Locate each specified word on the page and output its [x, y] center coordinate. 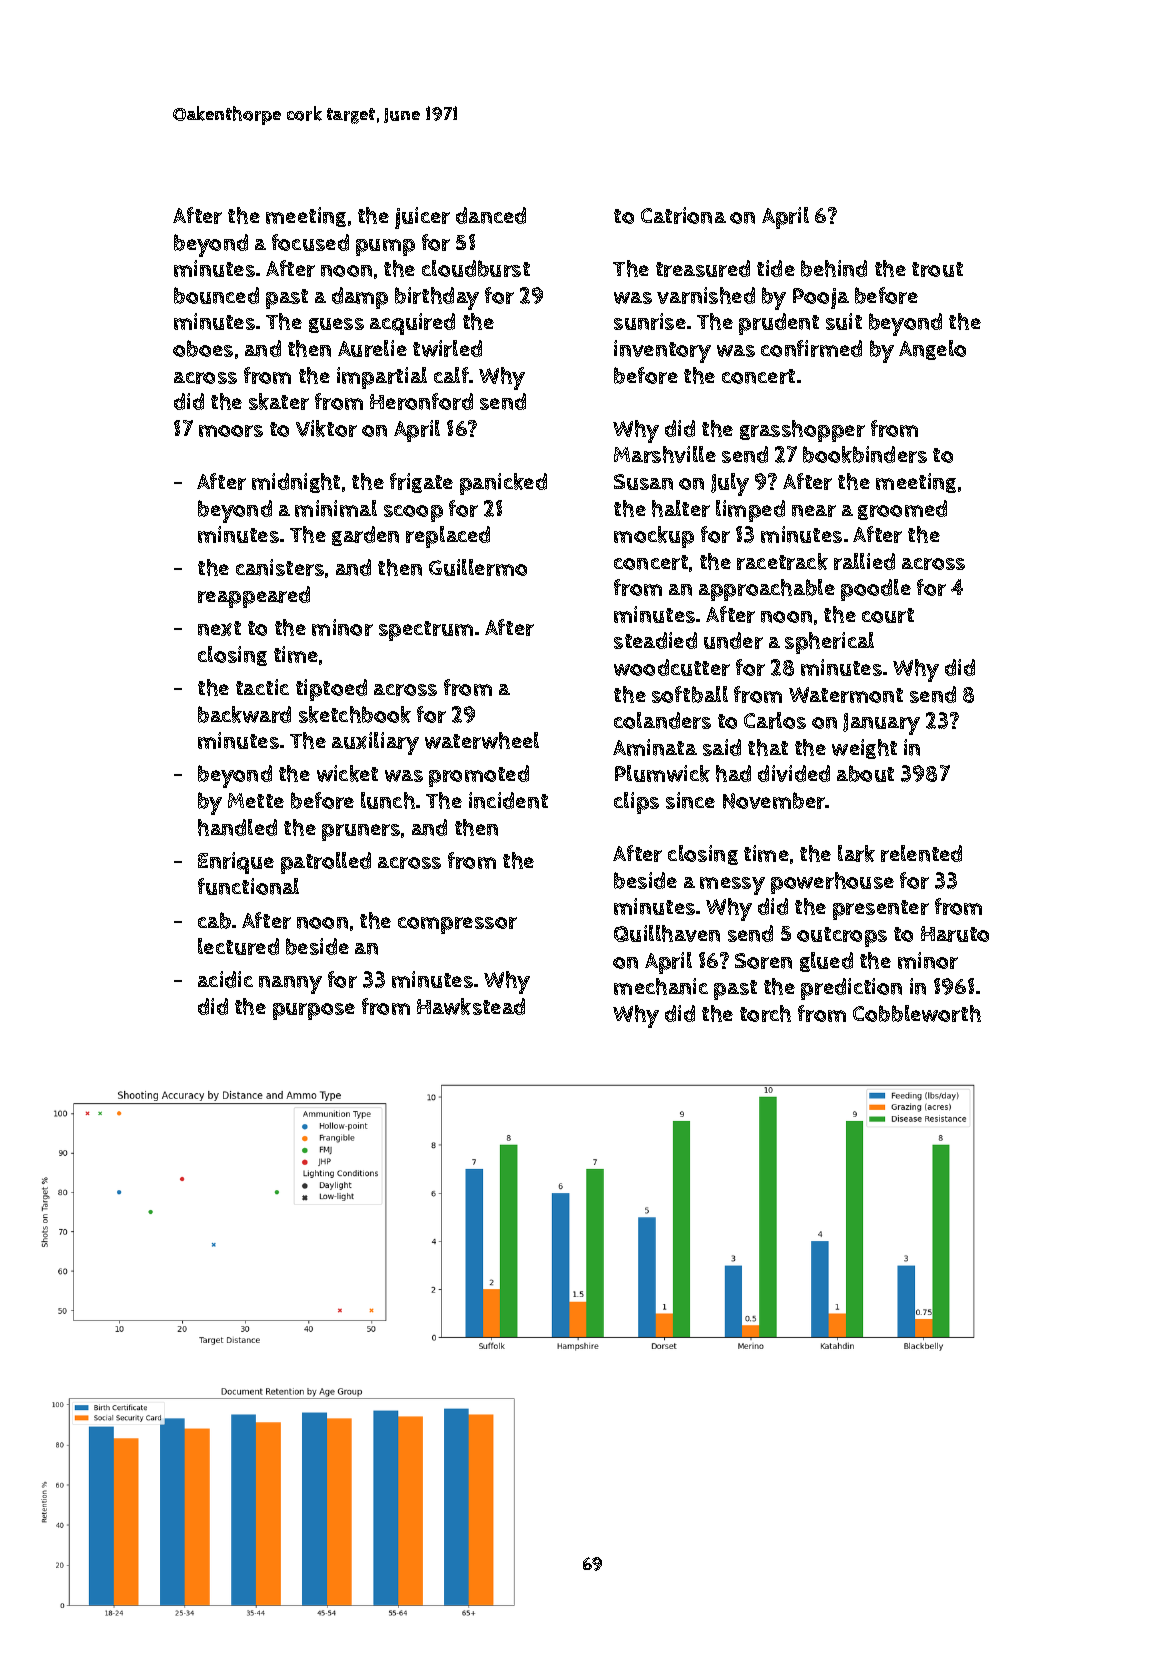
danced [491, 215]
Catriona [683, 215]
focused [310, 242]
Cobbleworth [917, 1013]
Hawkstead [471, 1006]
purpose [314, 1011]
